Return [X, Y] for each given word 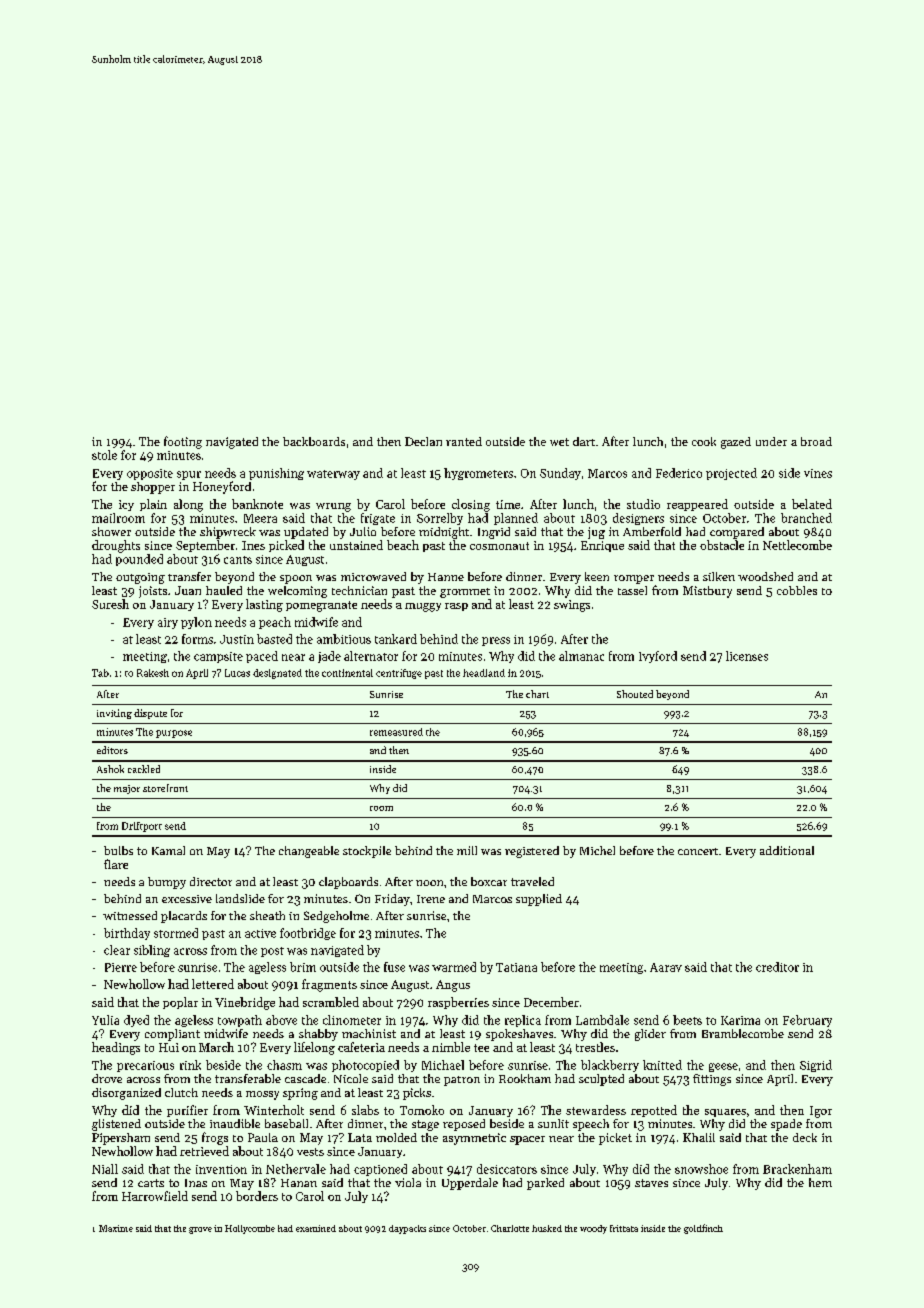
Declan [423, 441]
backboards [314, 441]
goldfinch [703, 1229]
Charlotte [510, 1228]
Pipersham [121, 1139]
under [771, 441]
